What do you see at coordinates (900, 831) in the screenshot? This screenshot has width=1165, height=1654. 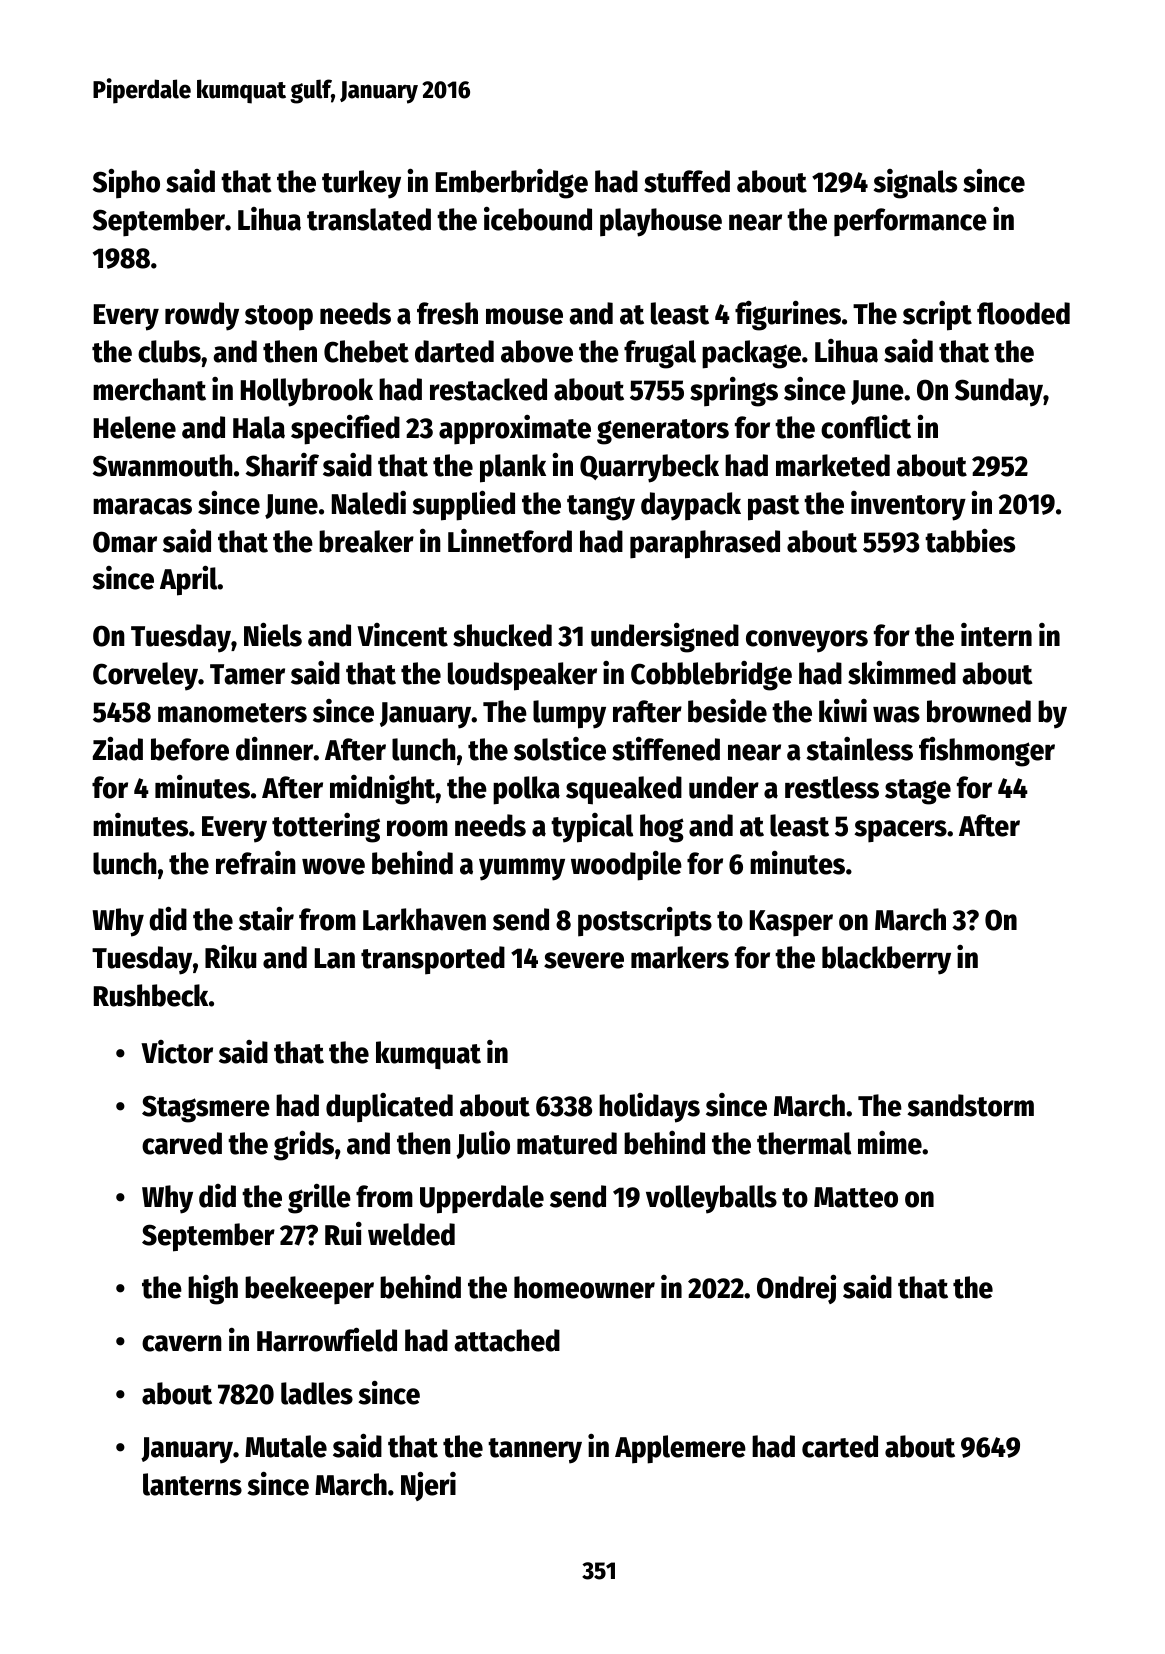 I see `spacers` at bounding box center [900, 831].
